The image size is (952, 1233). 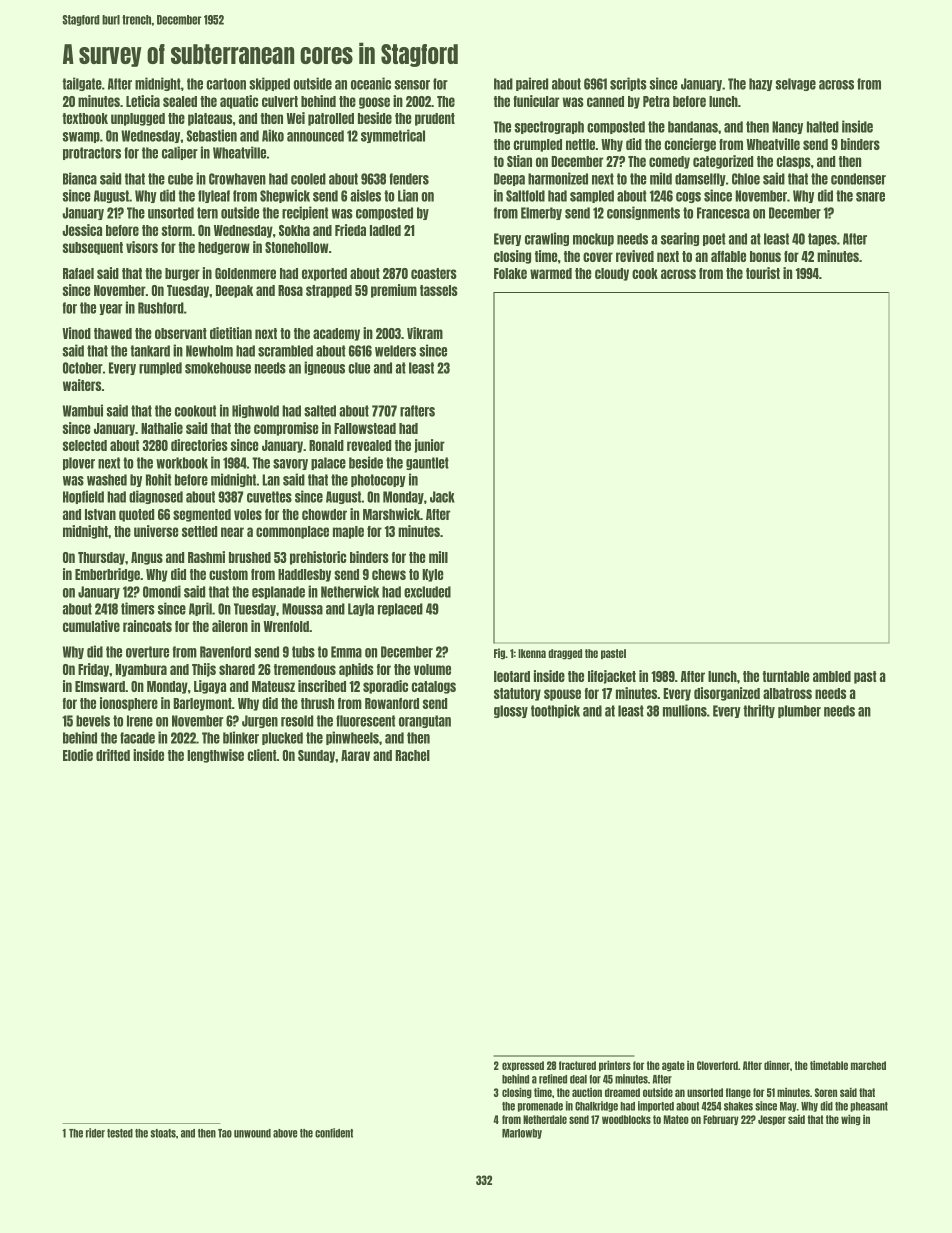 I want to click on rider, so click(x=95, y=1133).
